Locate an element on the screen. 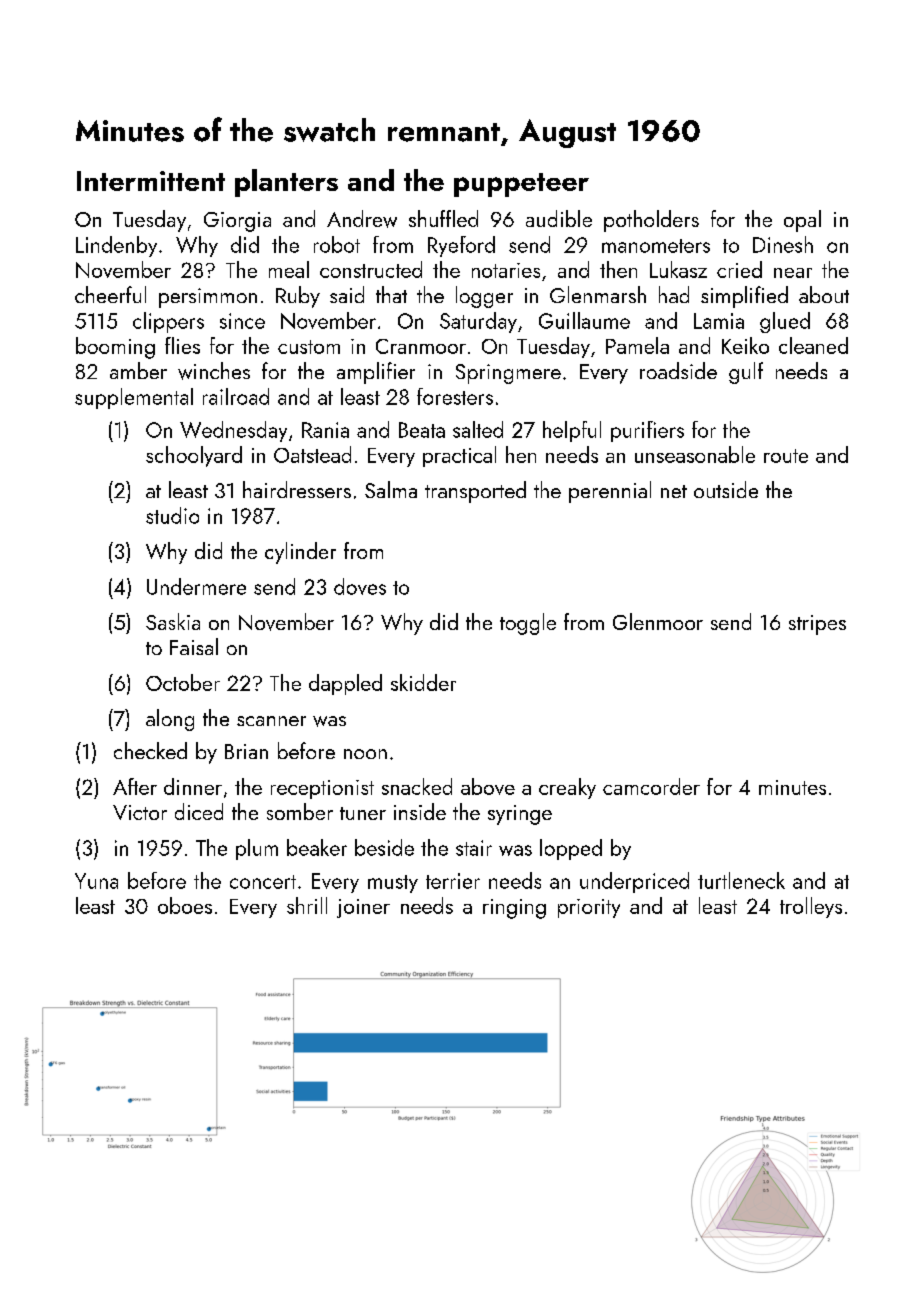 This screenshot has height=1311, width=924. perennial is located at coordinates (610, 492).
